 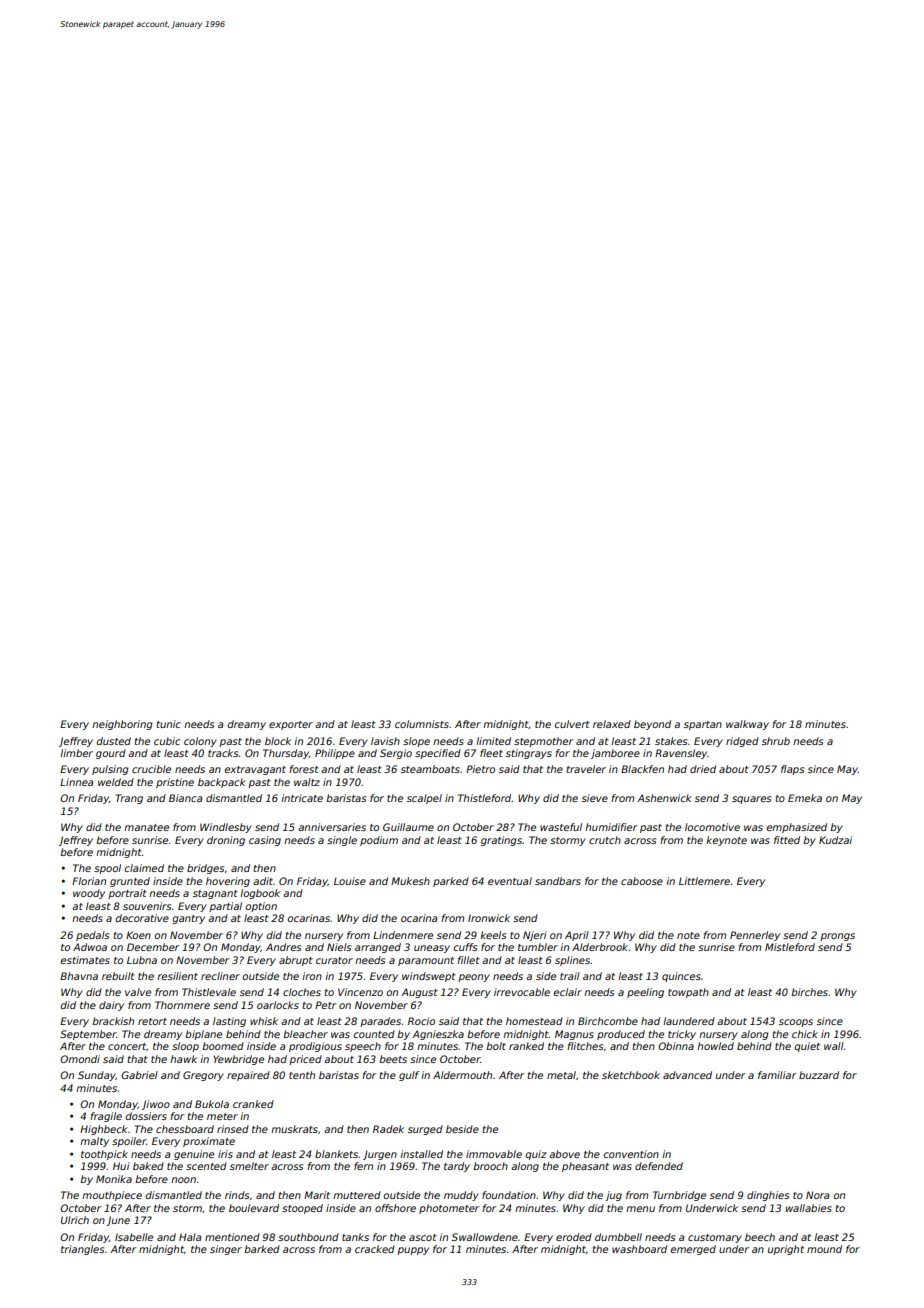 I want to click on Guillaume, so click(x=408, y=827).
